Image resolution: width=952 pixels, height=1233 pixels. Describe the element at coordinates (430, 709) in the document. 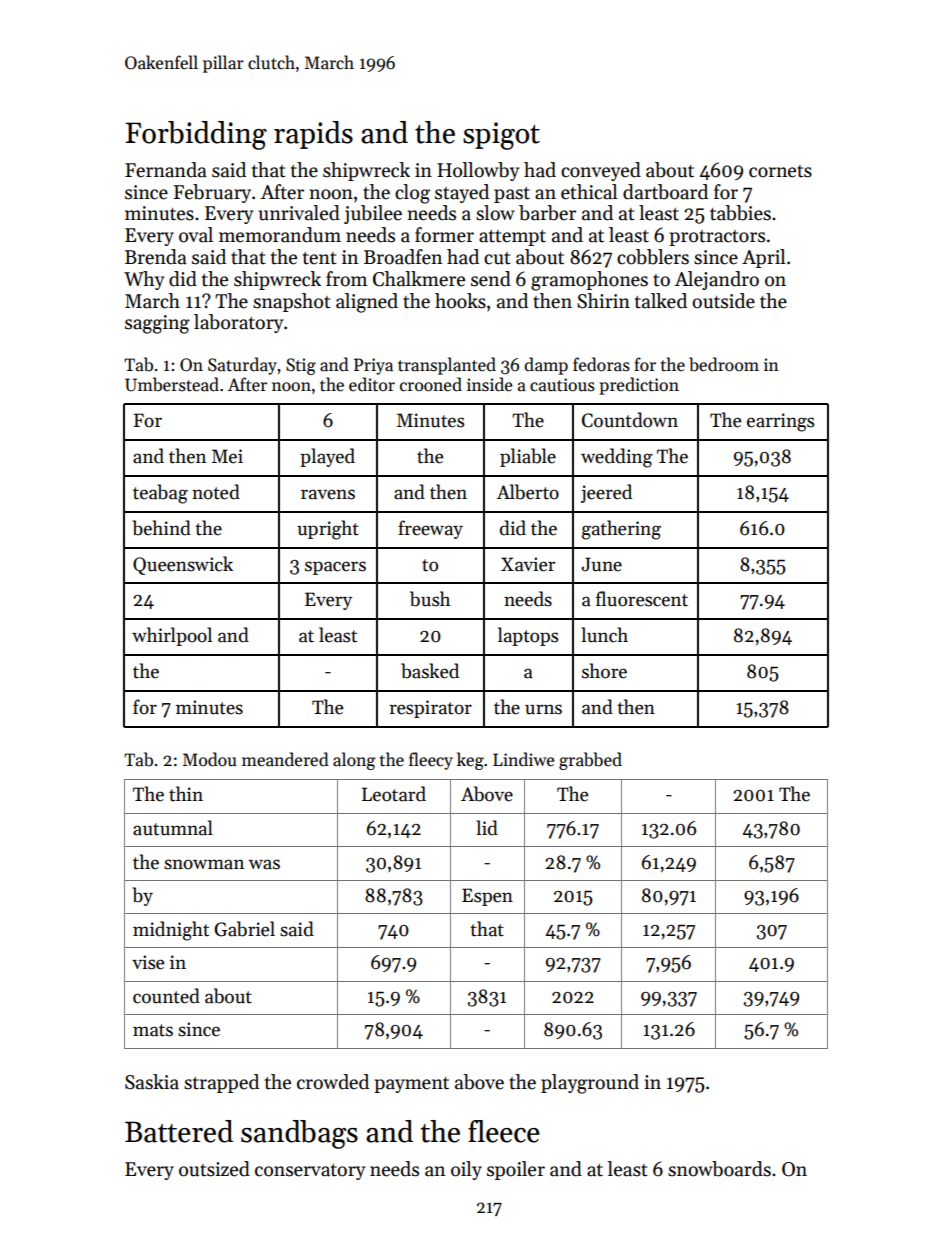

I see `respirator` at that location.
